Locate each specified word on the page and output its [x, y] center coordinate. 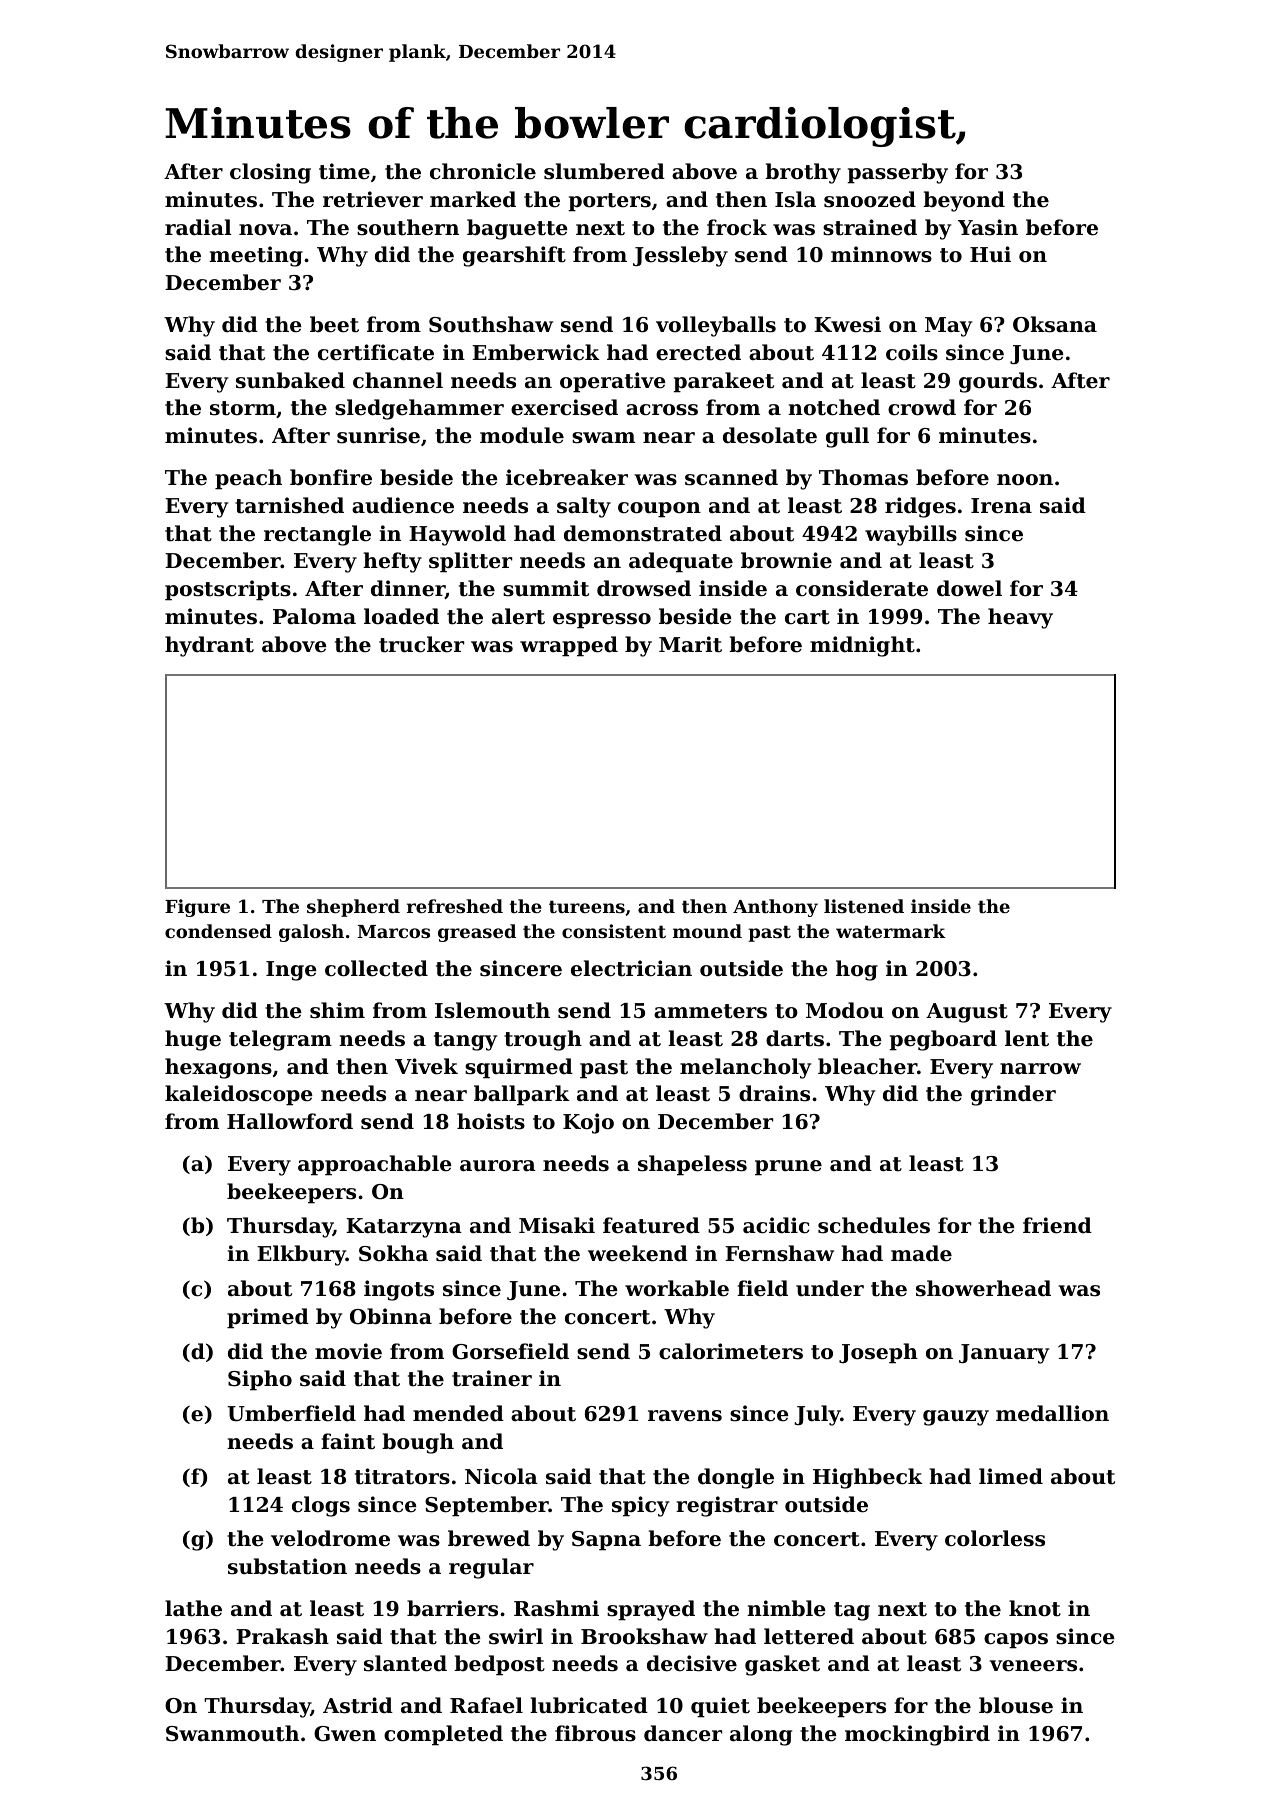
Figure [197, 908]
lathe [193, 1608]
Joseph [878, 1353]
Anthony [775, 908]
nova [265, 230]
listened [864, 906]
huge [193, 1040]
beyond [964, 201]
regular [491, 1568]
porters [609, 202]
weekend [638, 1253]
